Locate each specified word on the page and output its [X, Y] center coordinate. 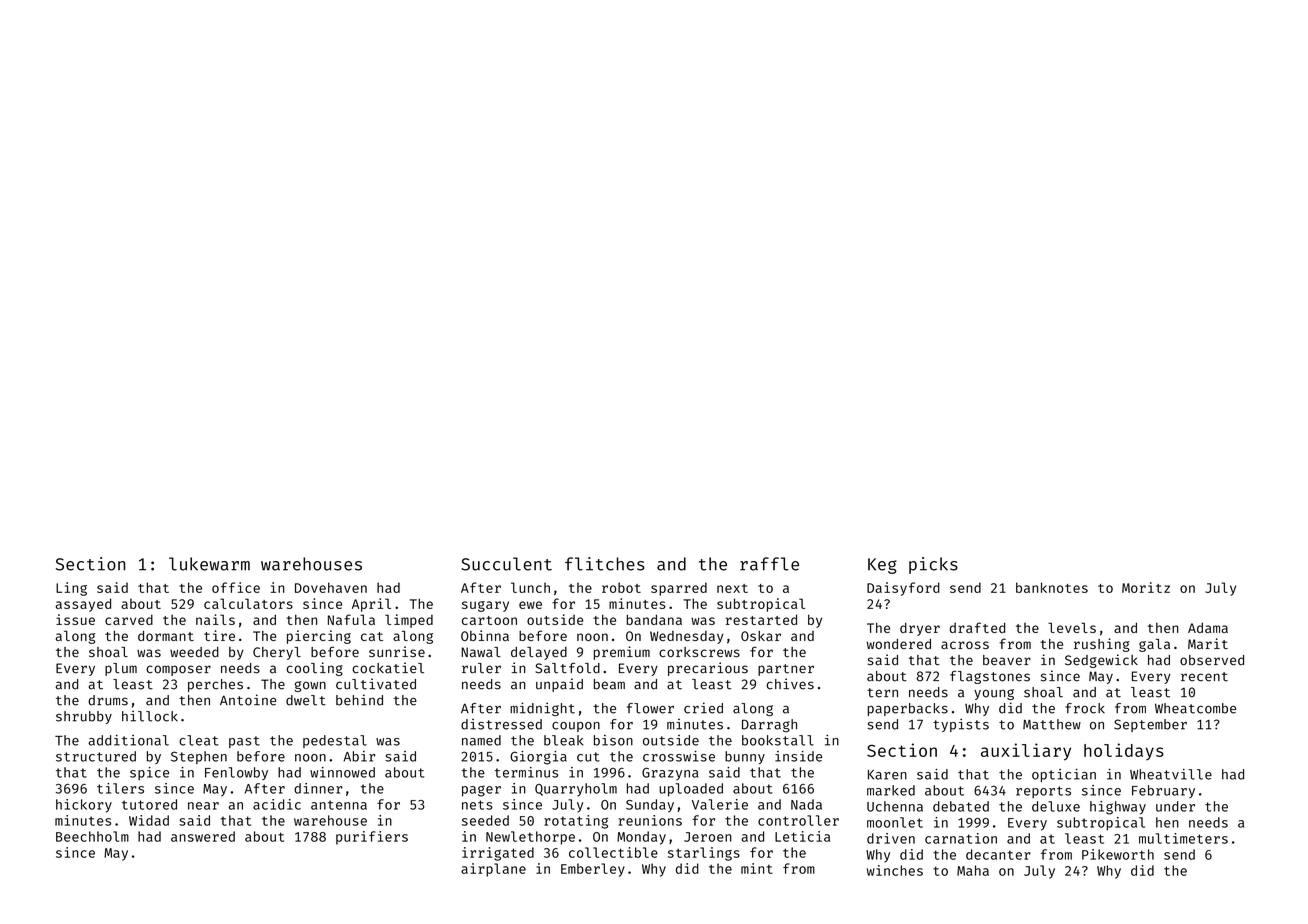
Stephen [199, 757]
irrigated [498, 854]
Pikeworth [1118, 854]
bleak [563, 740]
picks [933, 565]
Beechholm [92, 836]
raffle [769, 564]
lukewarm [209, 564]
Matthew [1052, 724]
